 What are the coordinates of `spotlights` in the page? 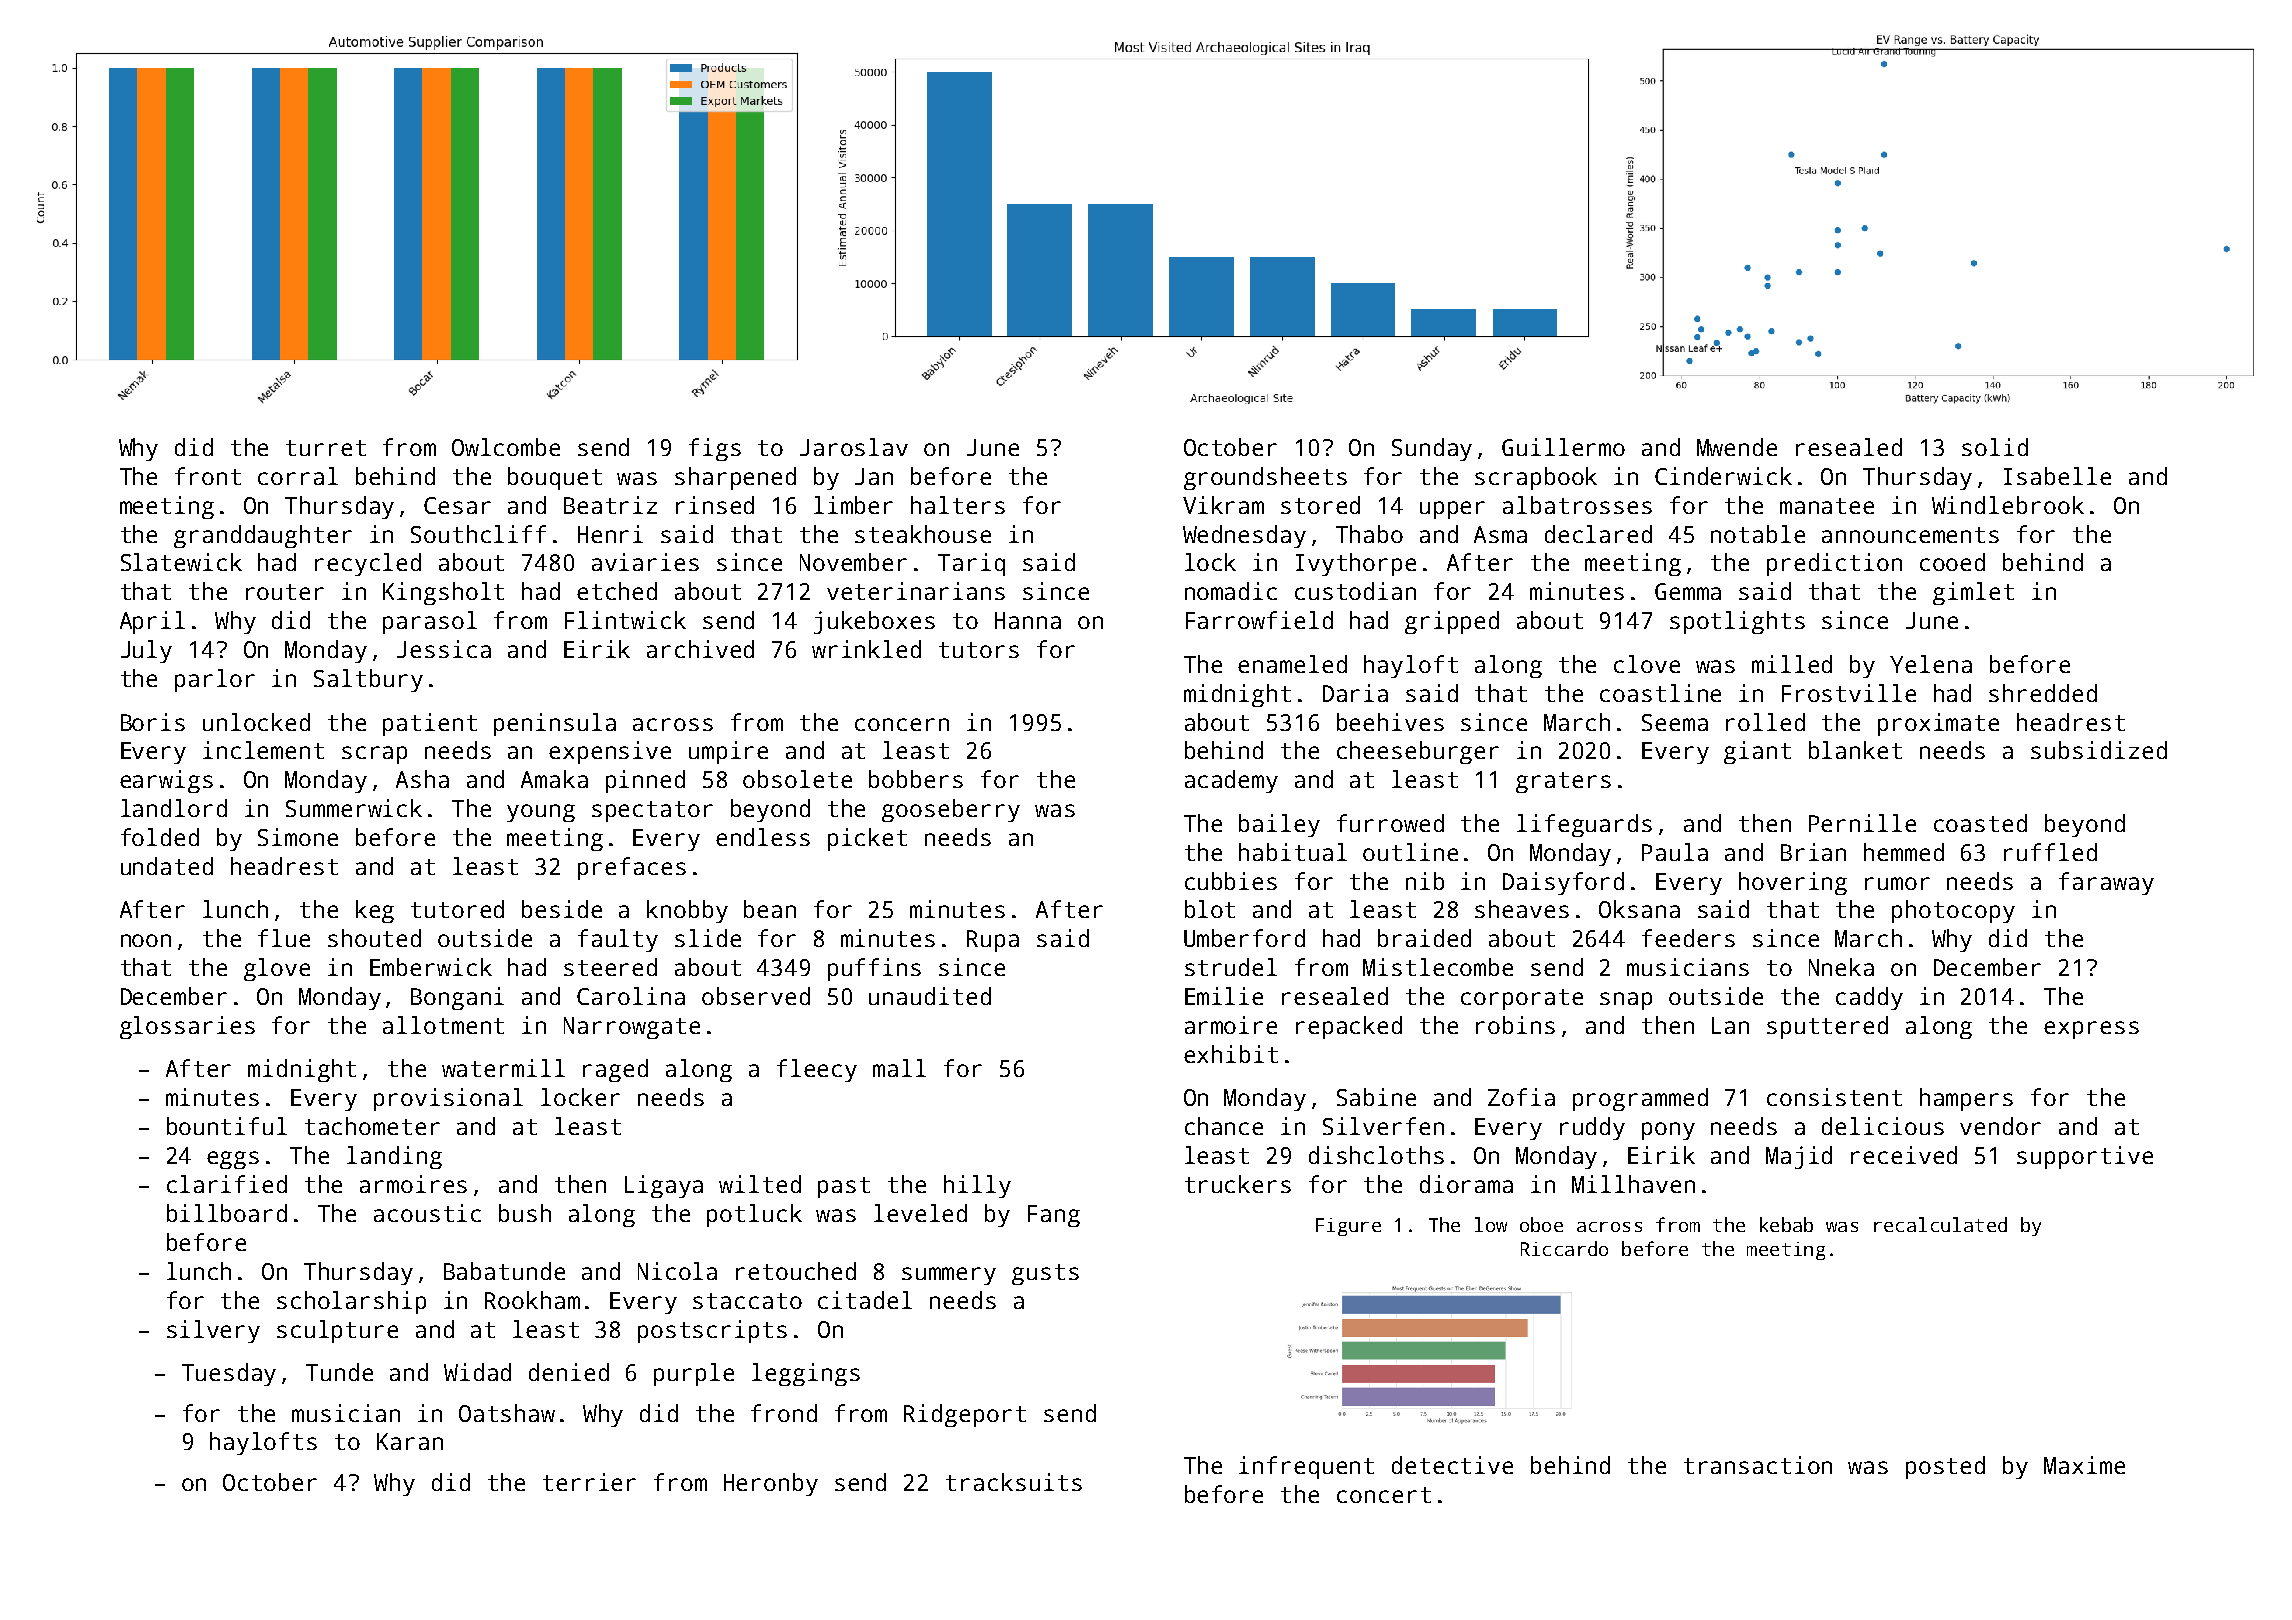 It's located at (1737, 622).
